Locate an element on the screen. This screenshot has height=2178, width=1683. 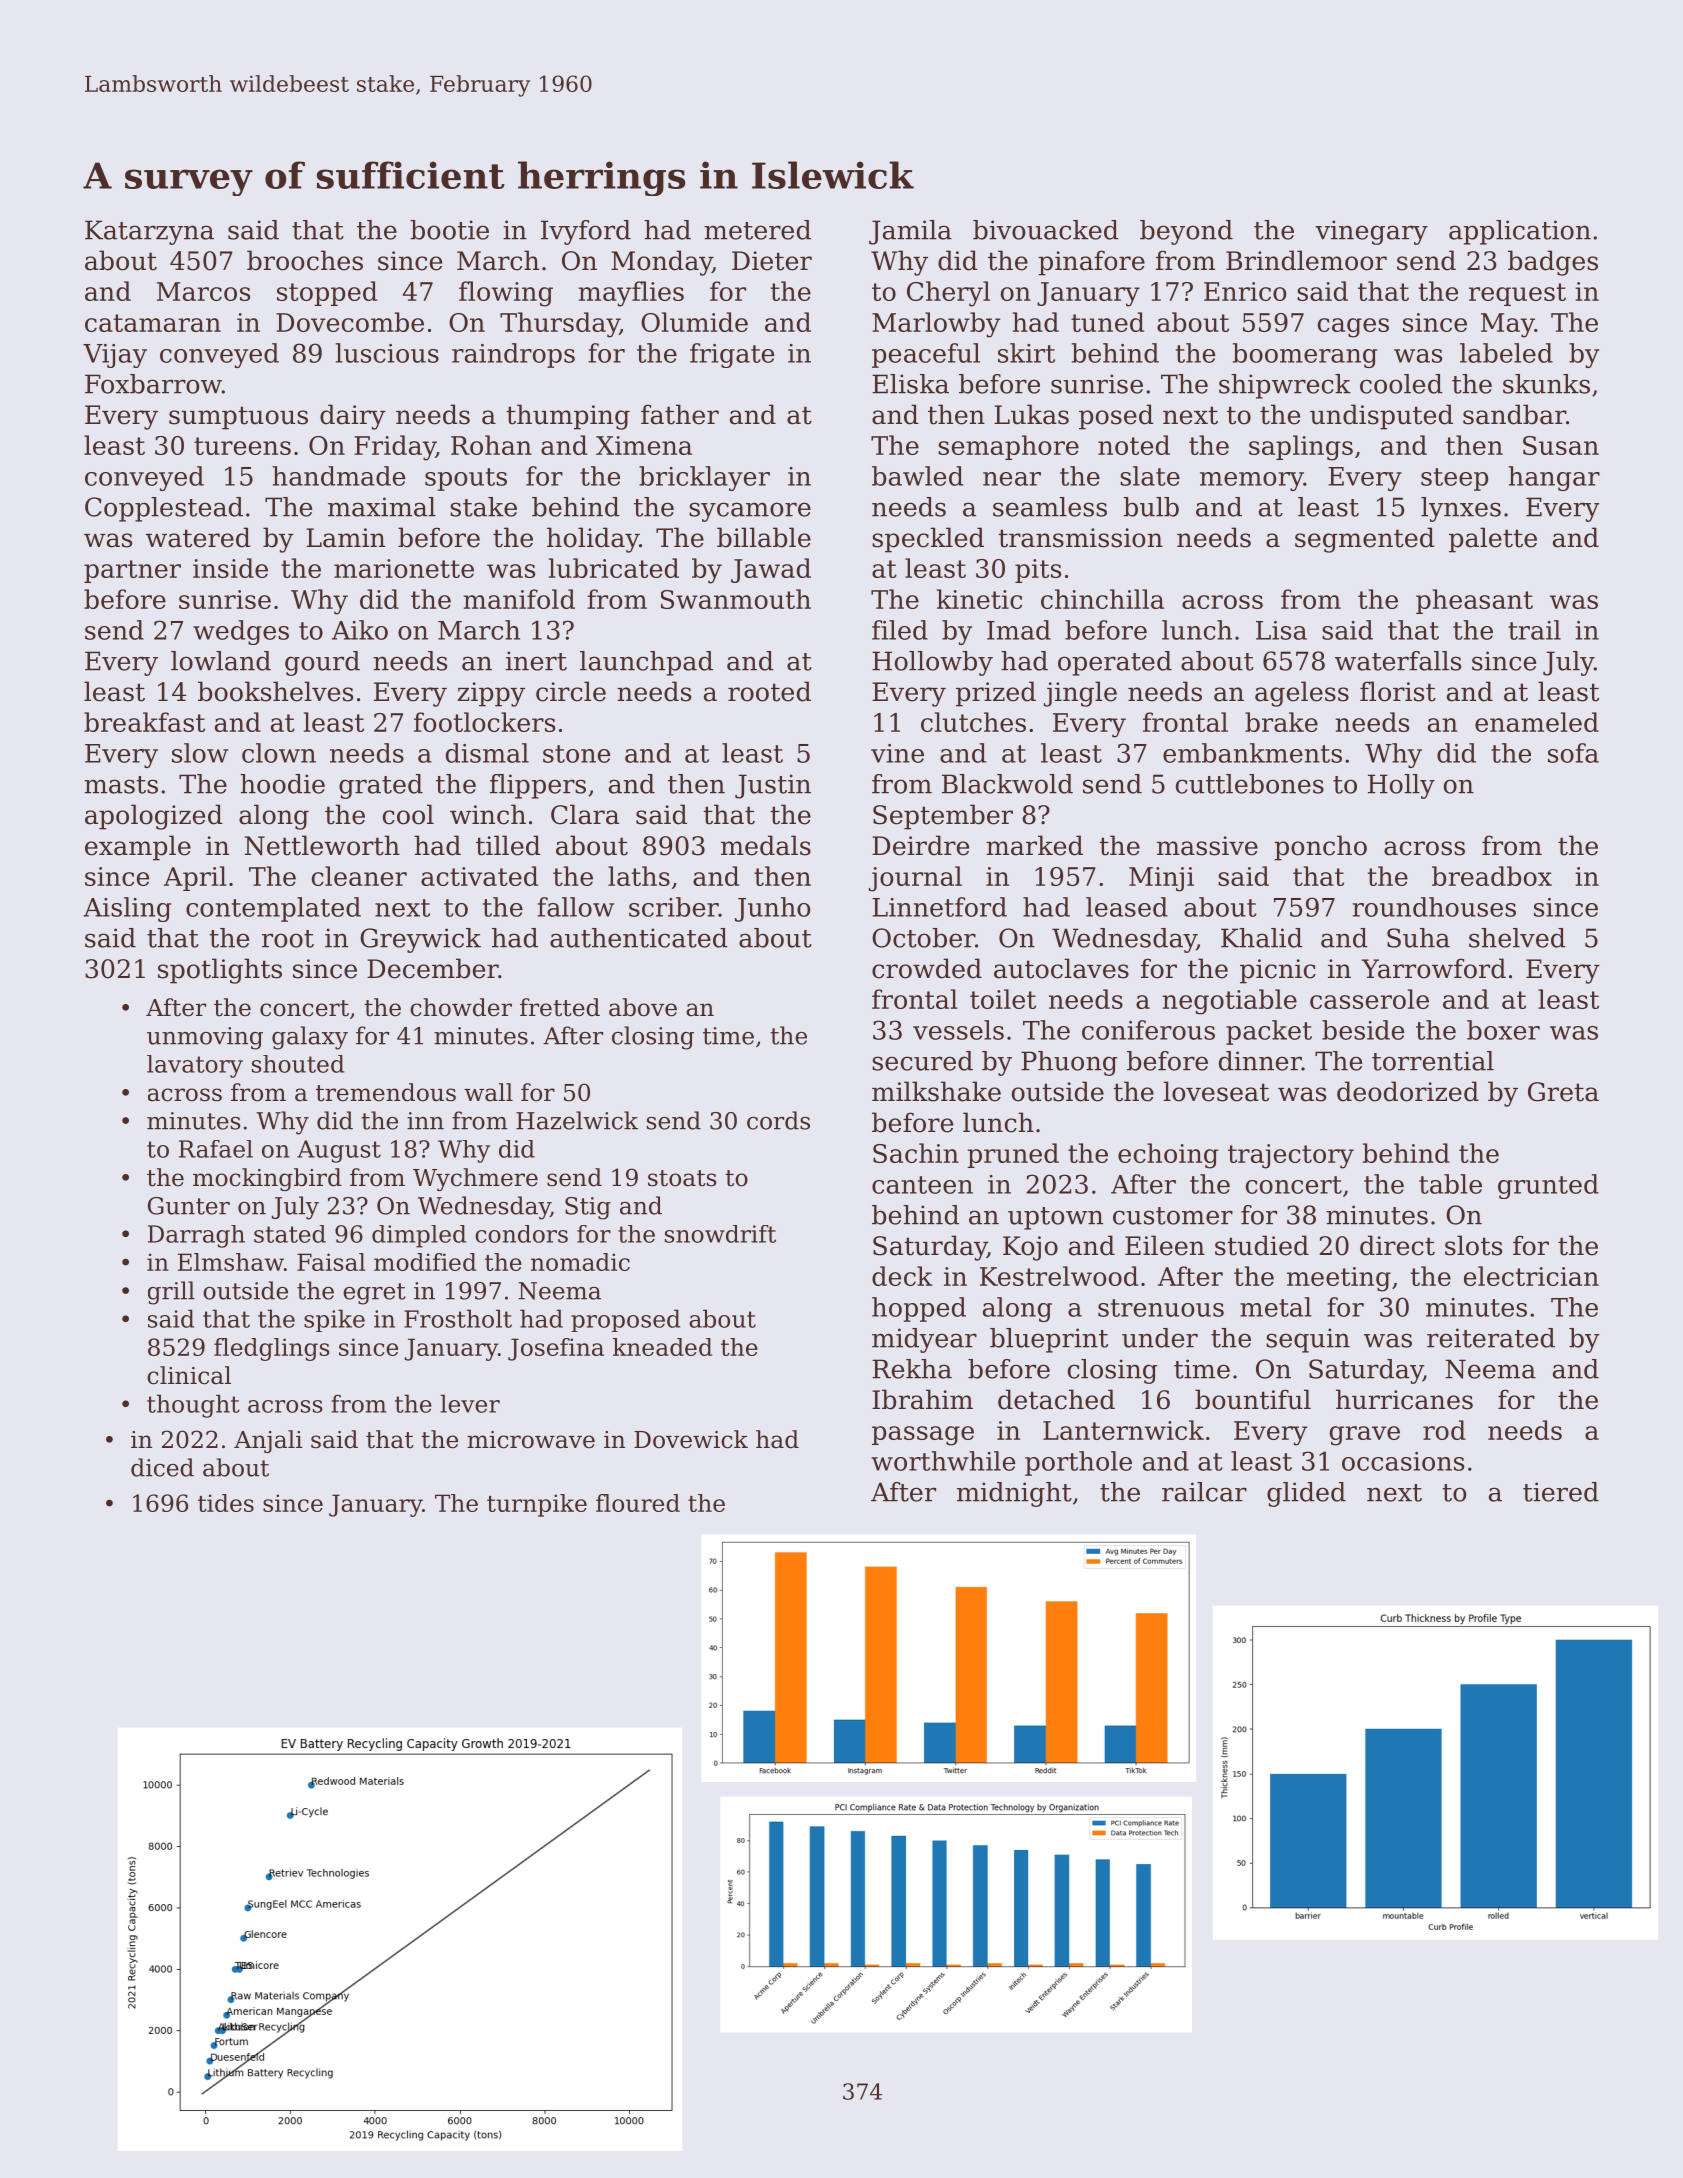
hopped is located at coordinates (919, 1309).
